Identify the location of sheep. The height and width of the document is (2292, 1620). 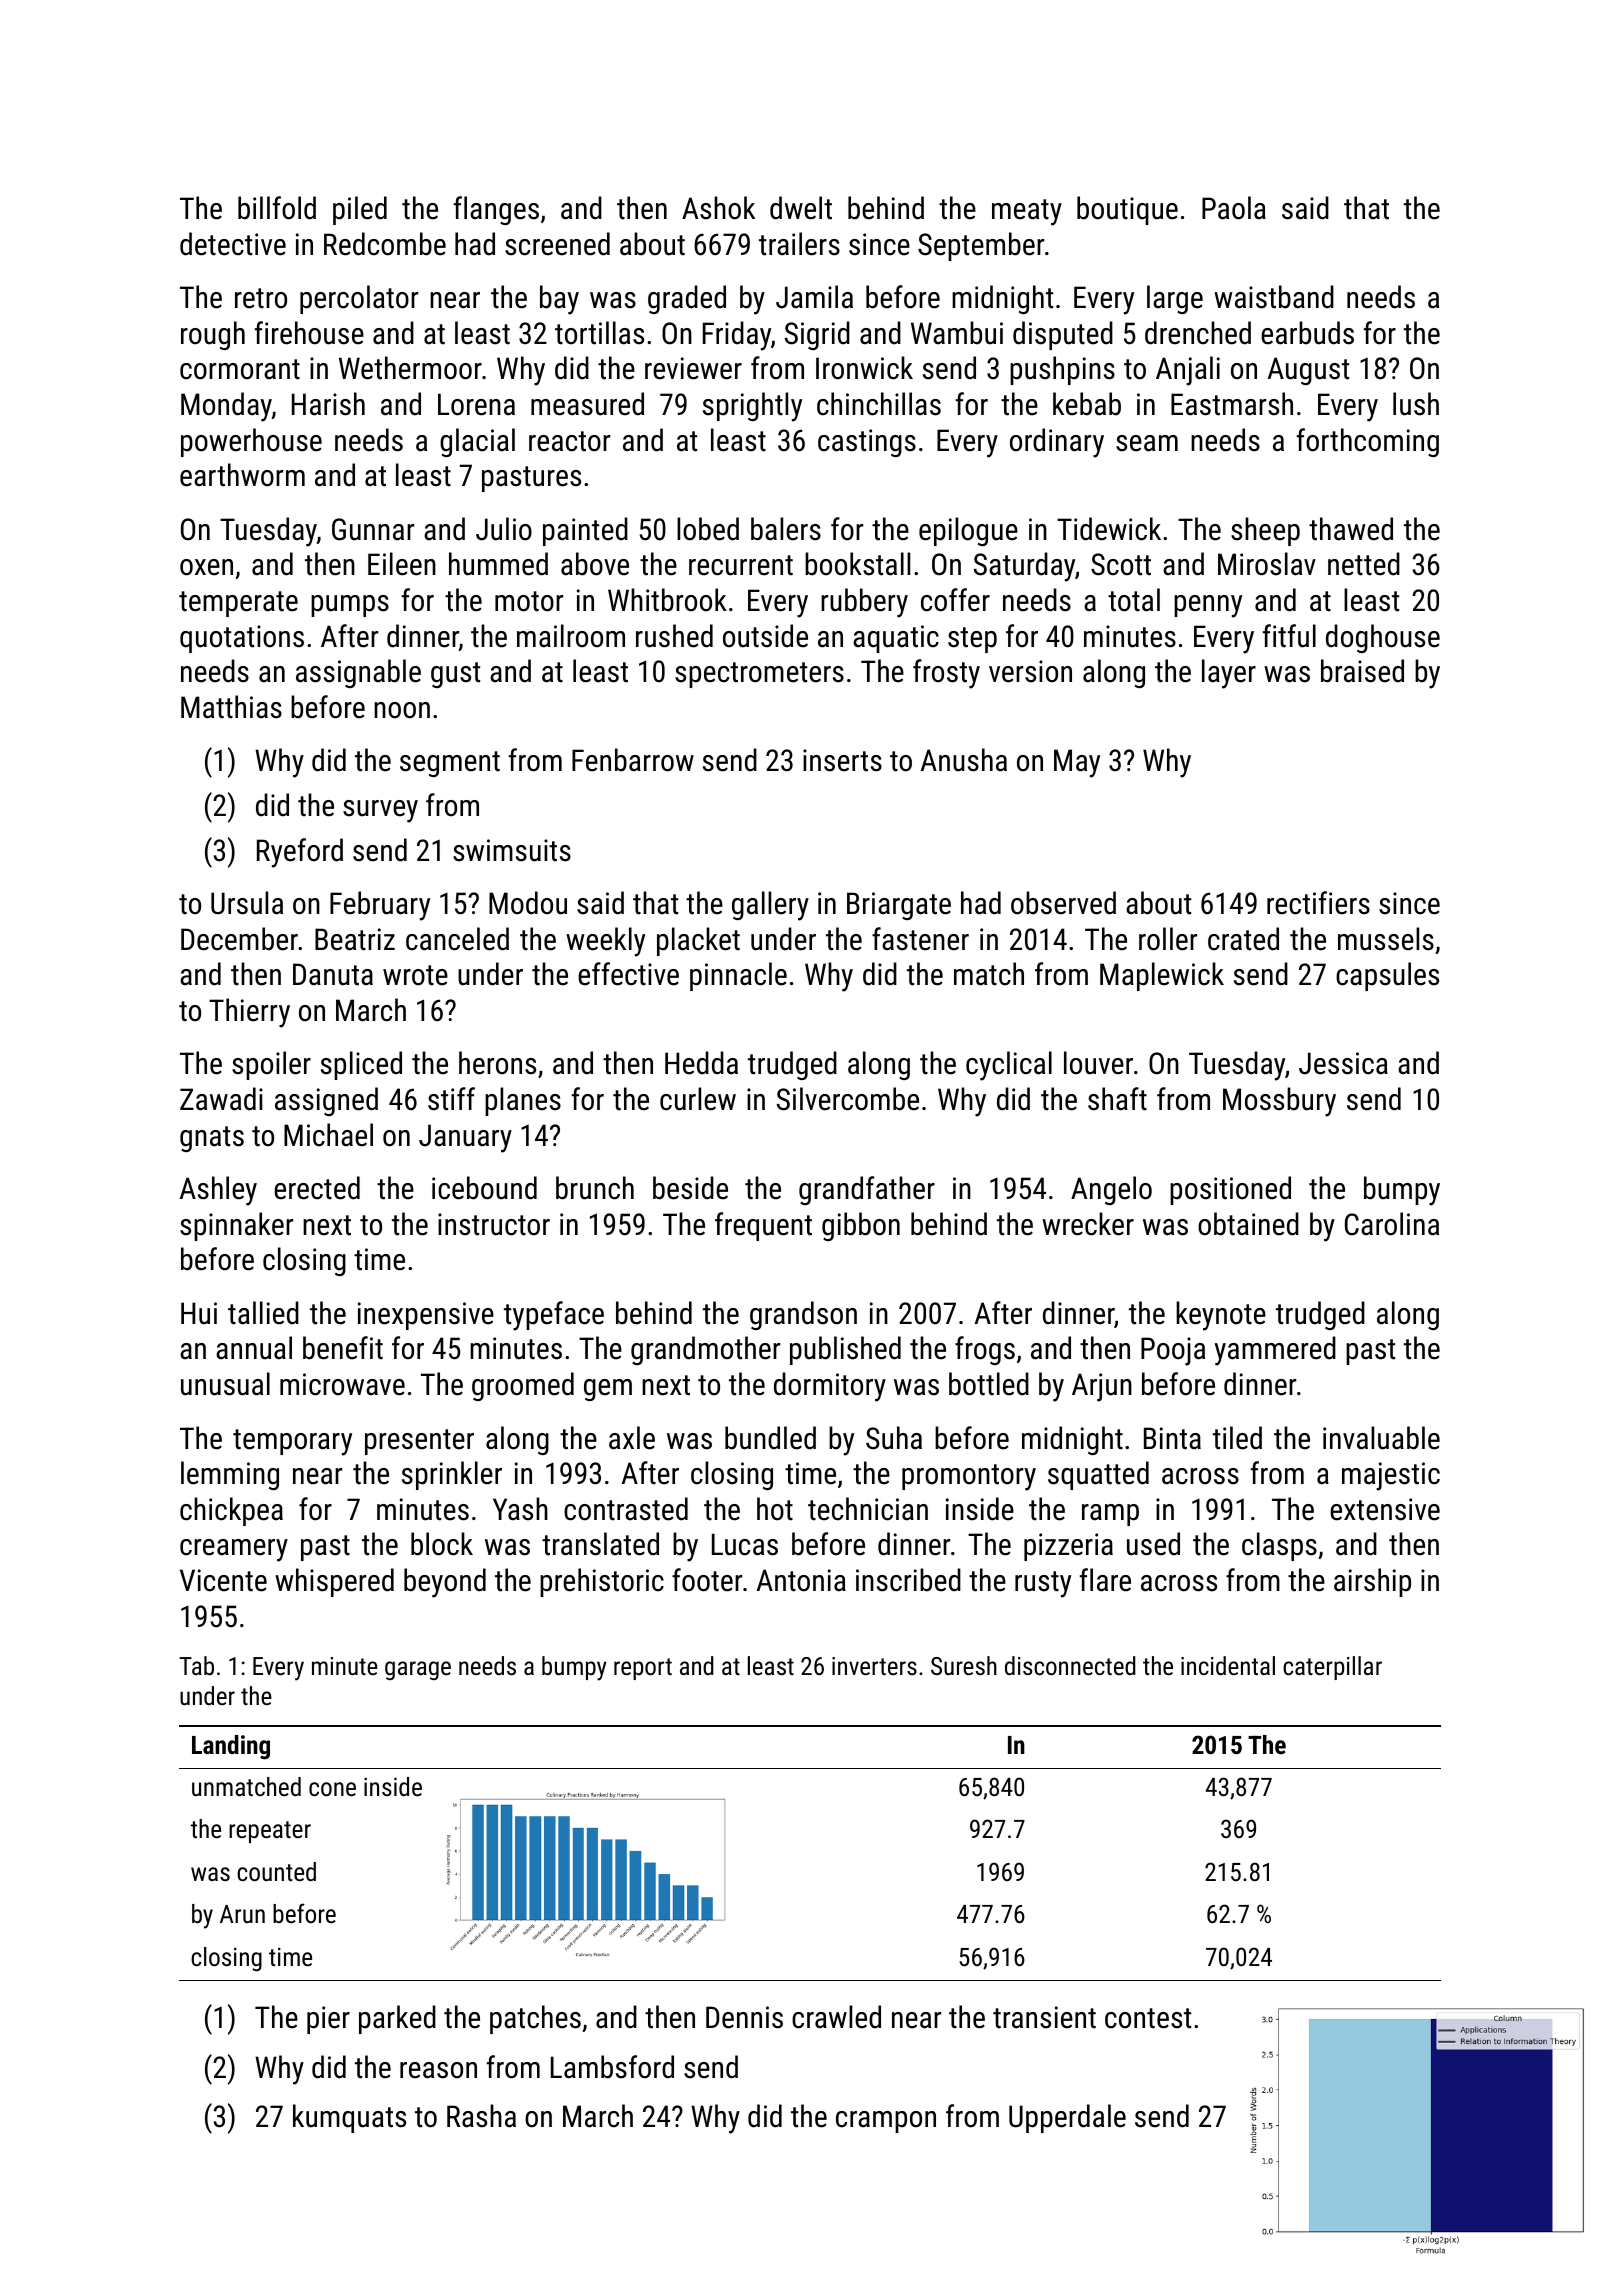
(1265, 531).
